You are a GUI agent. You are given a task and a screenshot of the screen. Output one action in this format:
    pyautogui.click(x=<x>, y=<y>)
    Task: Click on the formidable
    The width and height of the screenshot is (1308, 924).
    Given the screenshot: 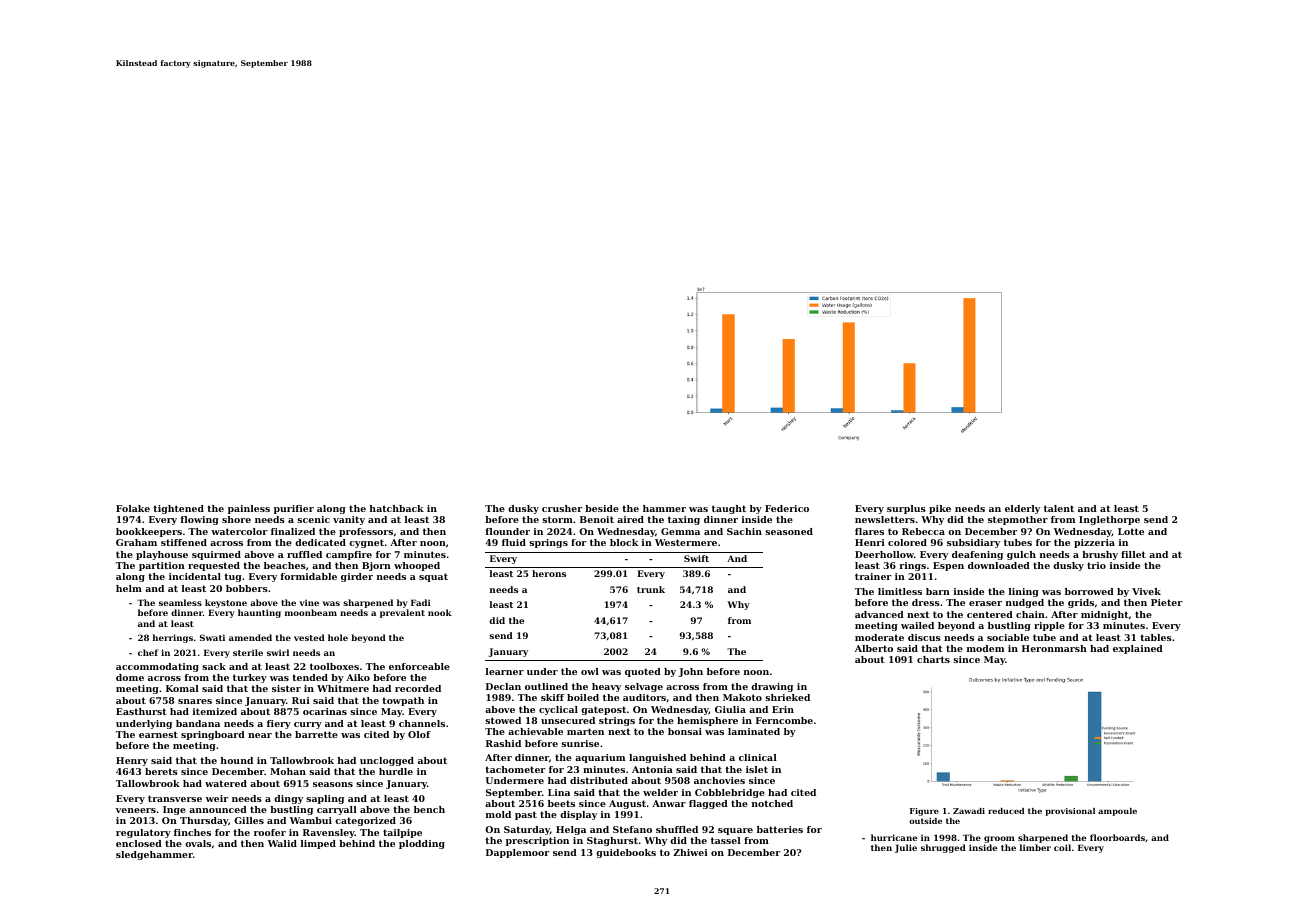 What is the action you would take?
    pyautogui.click(x=309, y=576)
